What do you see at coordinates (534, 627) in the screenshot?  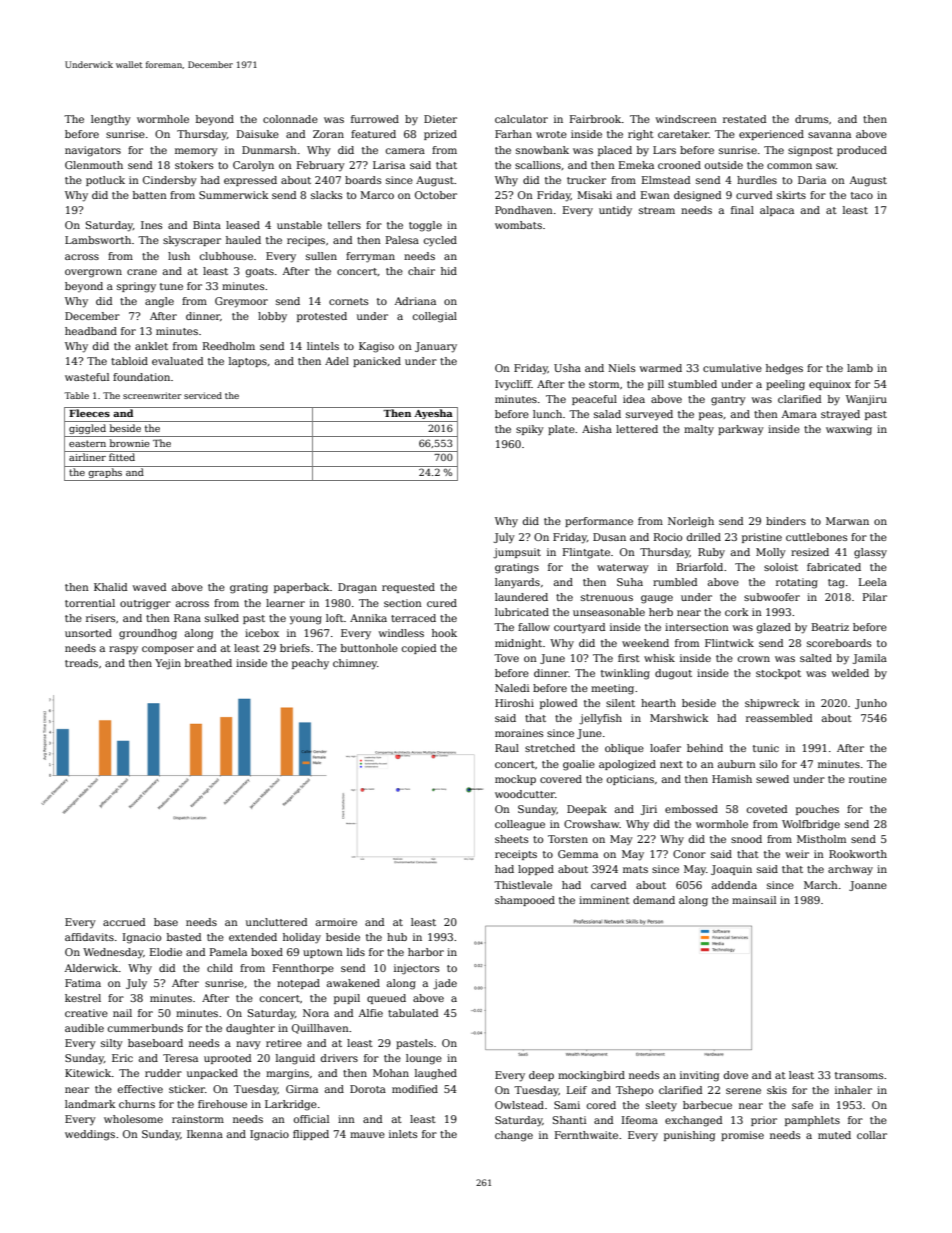 I see `fallow` at bounding box center [534, 627].
